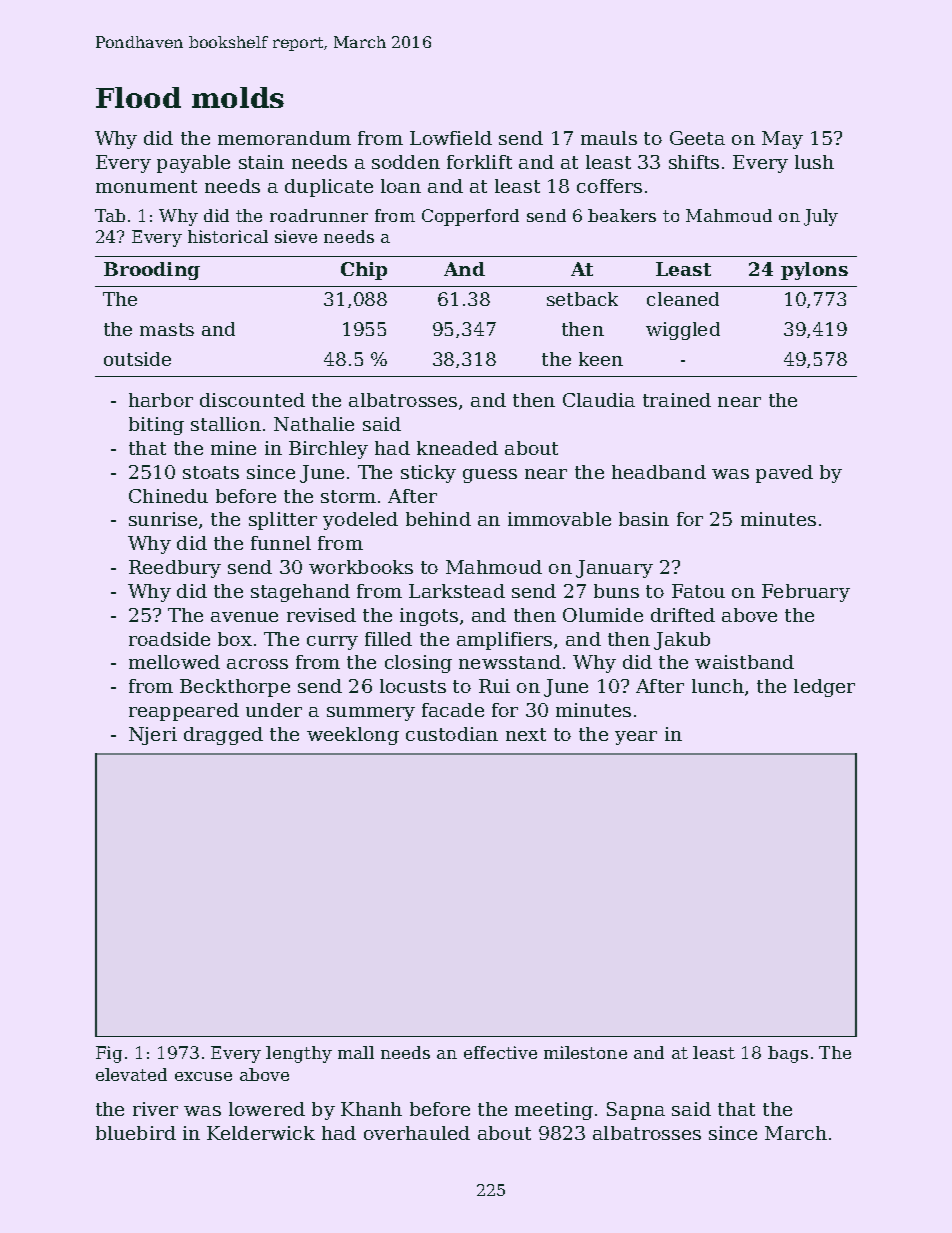  What do you see at coordinates (622, 215) in the image?
I see `beakers` at bounding box center [622, 215].
